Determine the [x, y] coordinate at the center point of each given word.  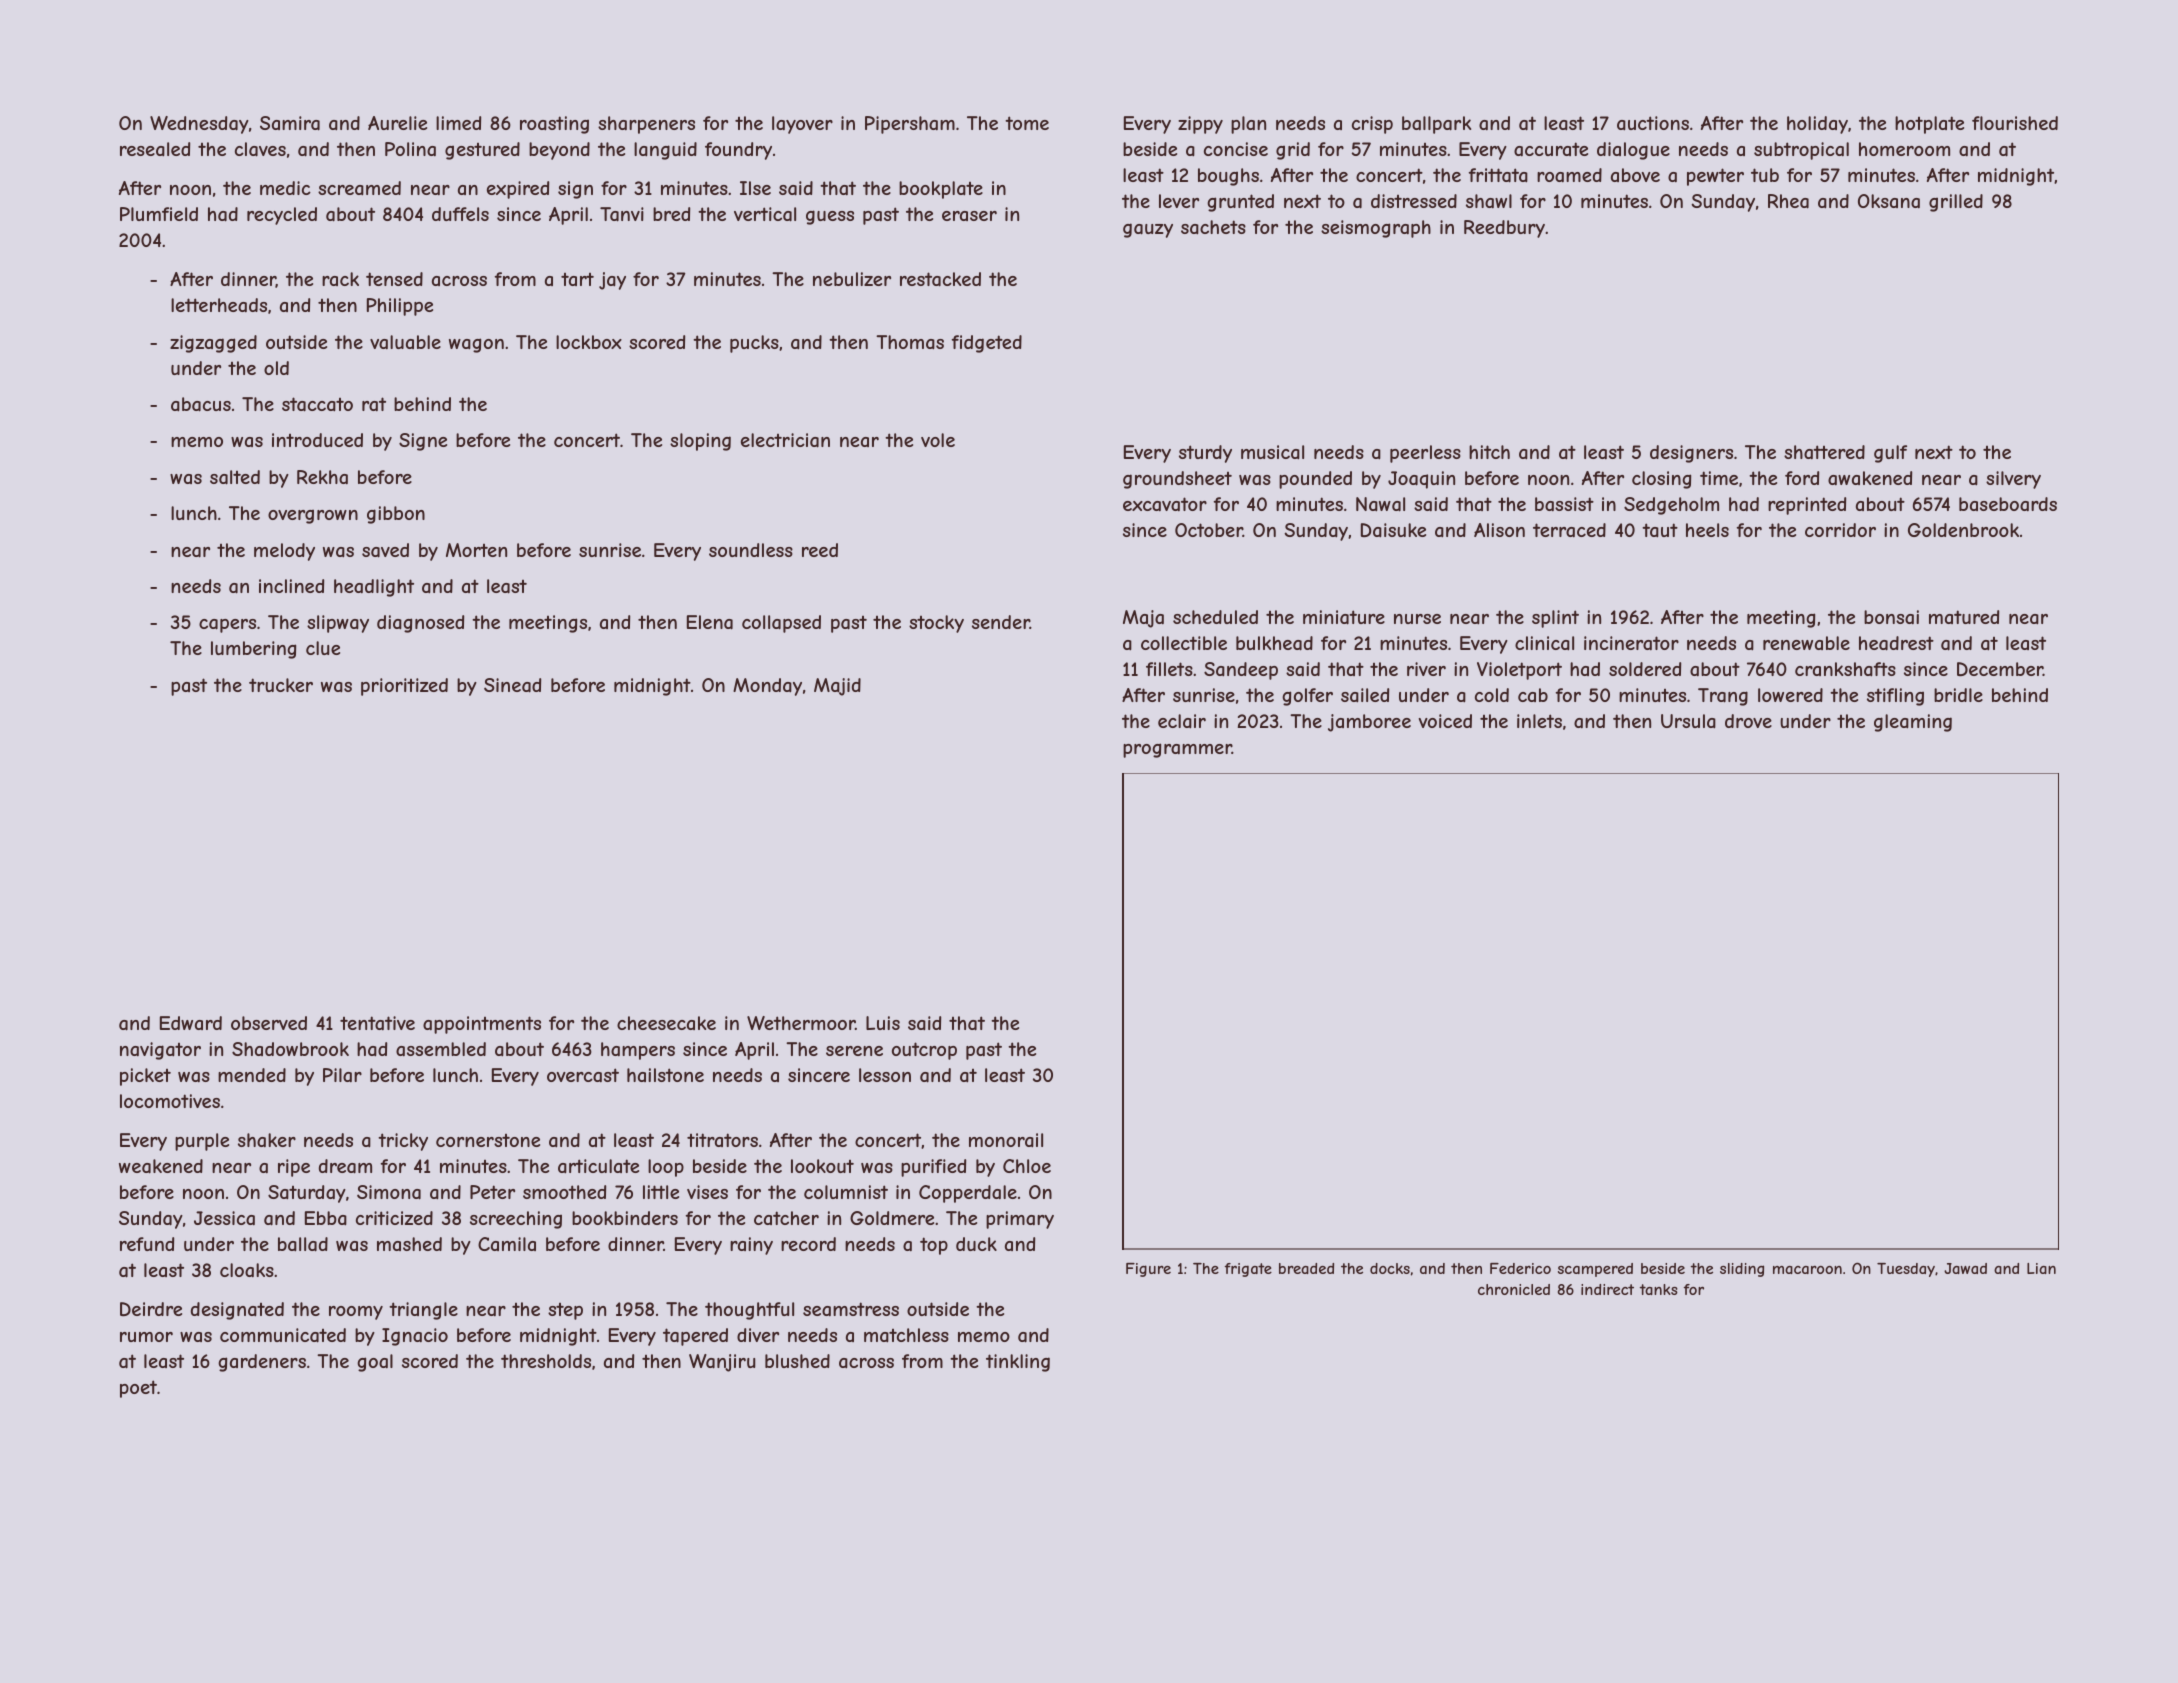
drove [1748, 721]
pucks [754, 344]
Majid [837, 687]
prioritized [404, 687]
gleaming [1913, 723]
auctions [1653, 123]
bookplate [941, 190]
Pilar [342, 1075]
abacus [201, 404]
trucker [281, 685]
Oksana [1889, 201]
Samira [290, 123]
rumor [146, 1337]
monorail [1006, 1140]
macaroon [1807, 1270]
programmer [1177, 750]
